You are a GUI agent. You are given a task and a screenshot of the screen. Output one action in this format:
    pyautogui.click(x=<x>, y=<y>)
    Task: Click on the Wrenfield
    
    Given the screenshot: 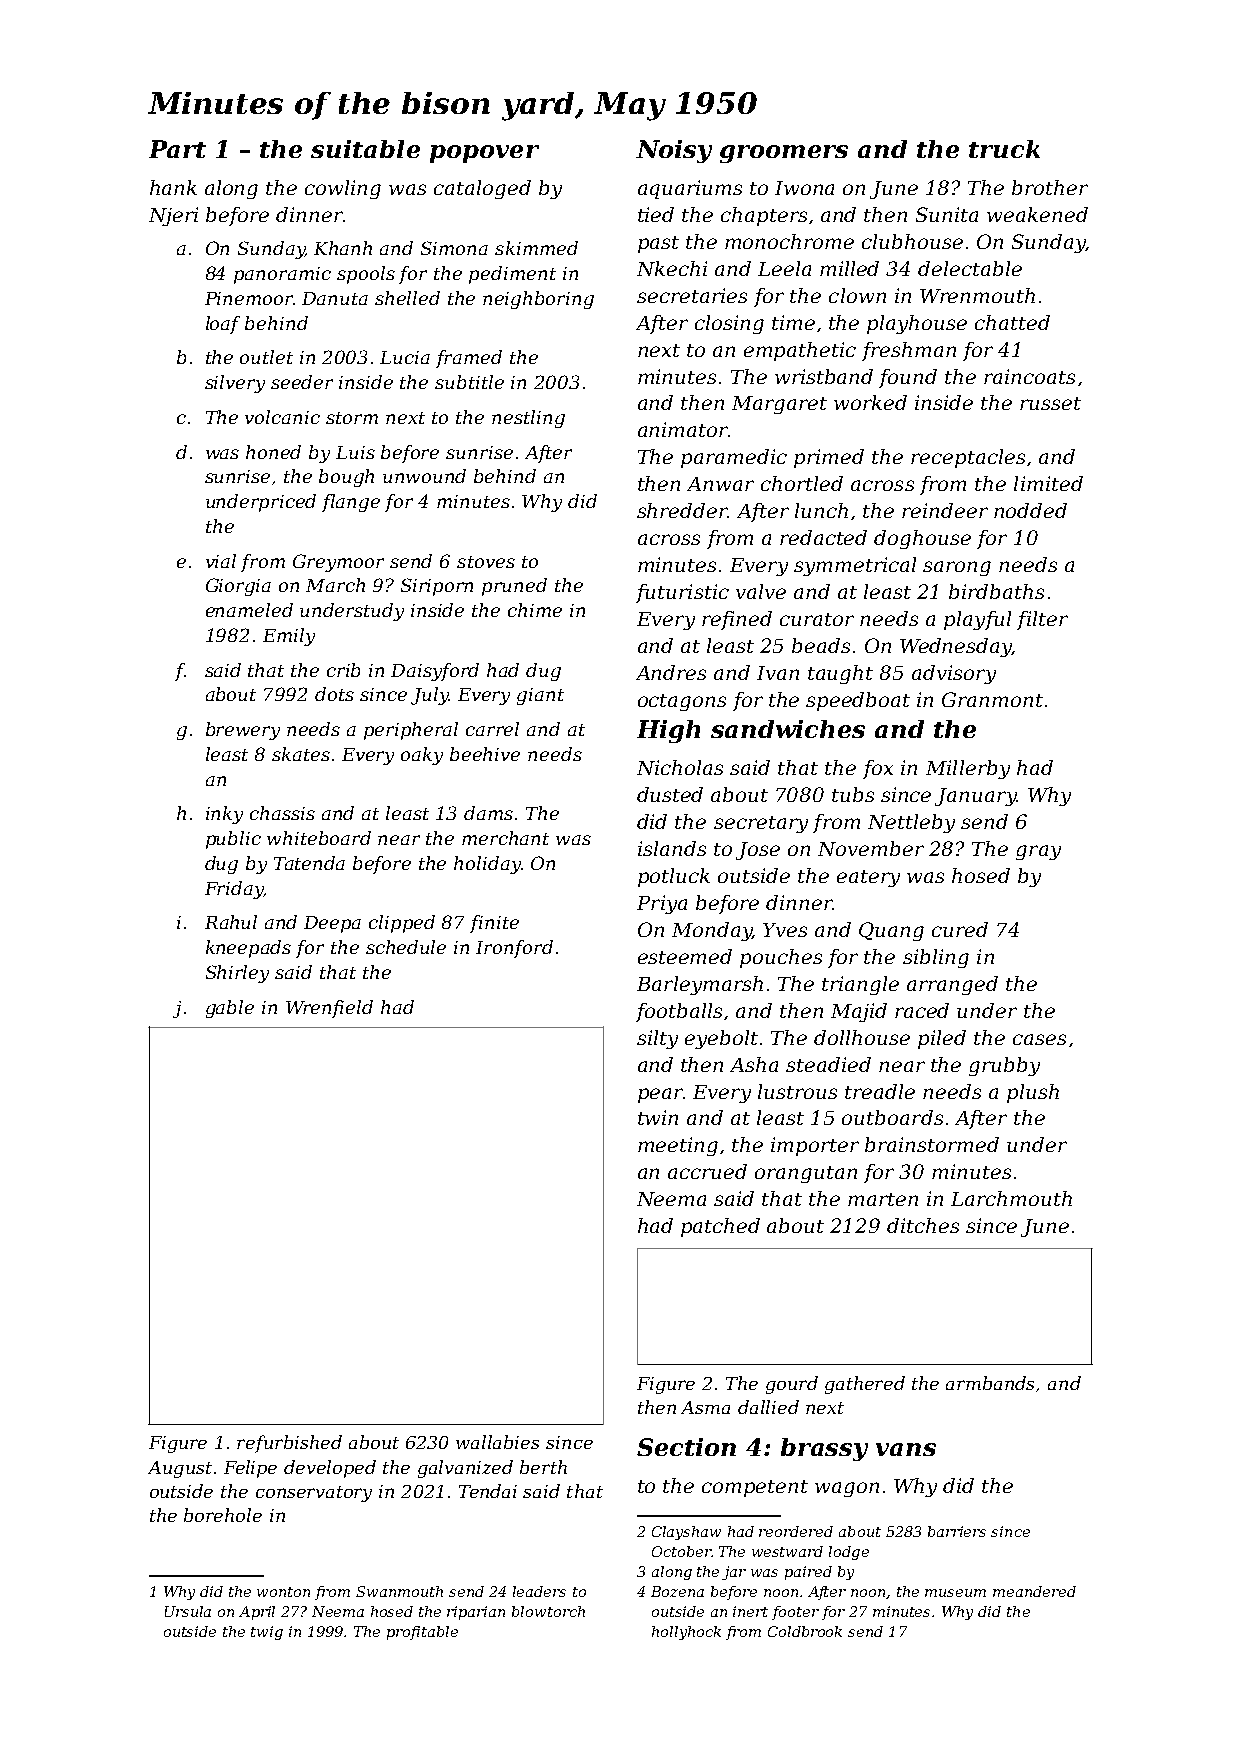 What is the action you would take?
    pyautogui.click(x=329, y=1009)
